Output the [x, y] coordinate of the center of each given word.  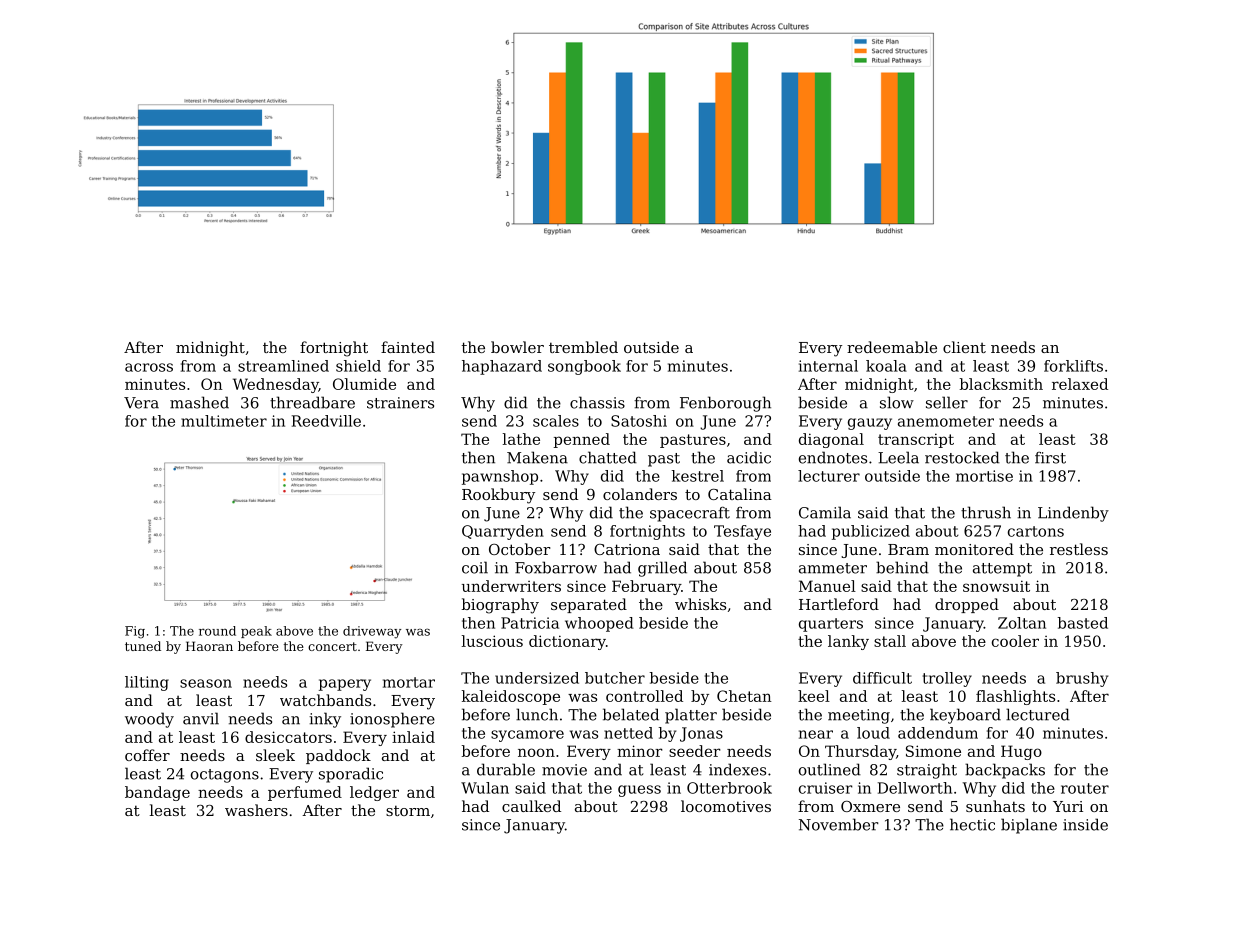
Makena [537, 457]
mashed [199, 402]
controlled [644, 696]
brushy [1082, 679]
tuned [143, 646]
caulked [531, 806]
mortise [984, 476]
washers [256, 810]
